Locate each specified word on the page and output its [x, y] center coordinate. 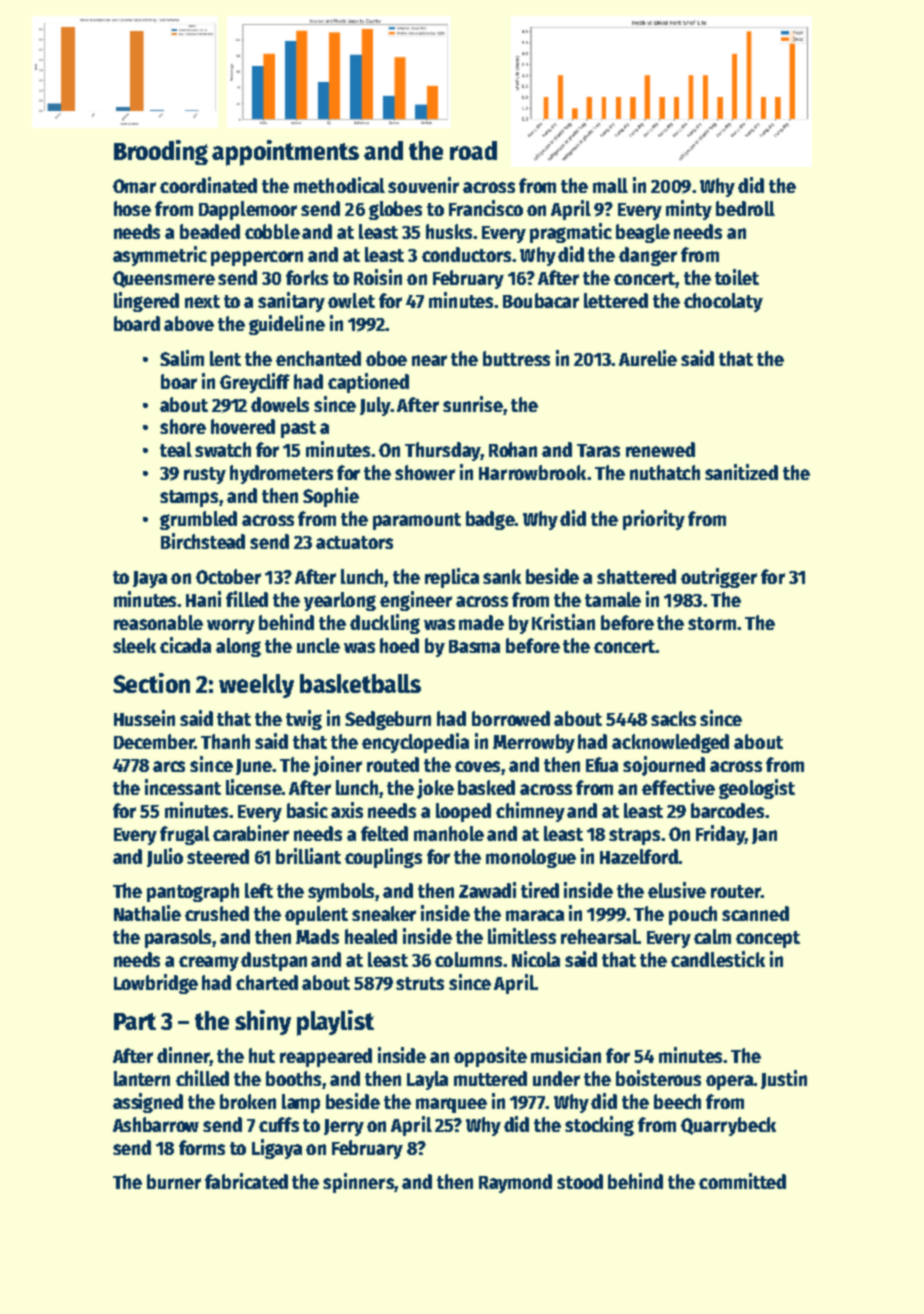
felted [384, 833]
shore [183, 426]
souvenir [423, 185]
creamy [209, 963]
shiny [263, 1022]
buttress [516, 358]
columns [468, 959]
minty [689, 210]
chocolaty [723, 302]
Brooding [161, 152]
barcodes [727, 810]
